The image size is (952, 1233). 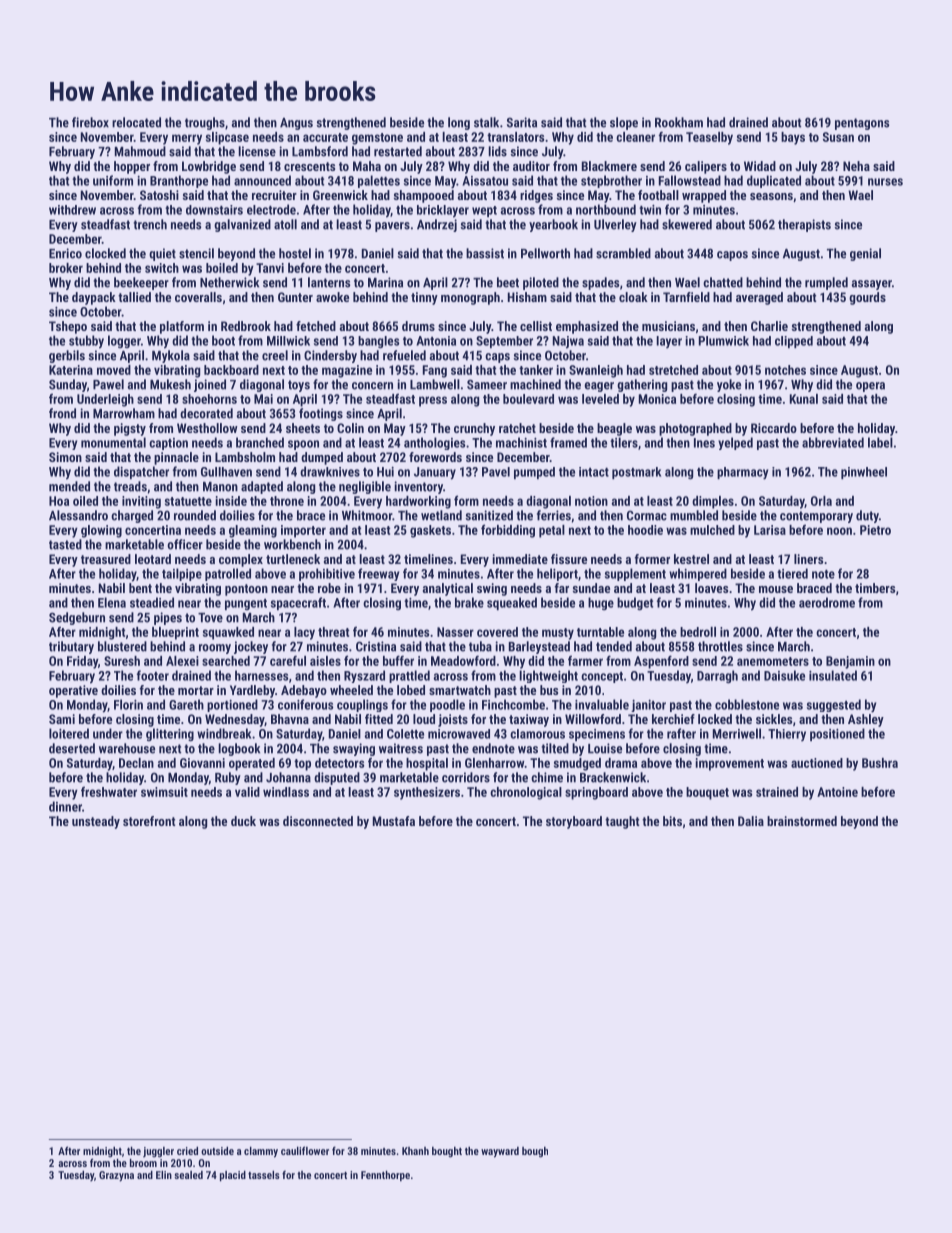 I want to click on cellist, so click(x=536, y=326).
